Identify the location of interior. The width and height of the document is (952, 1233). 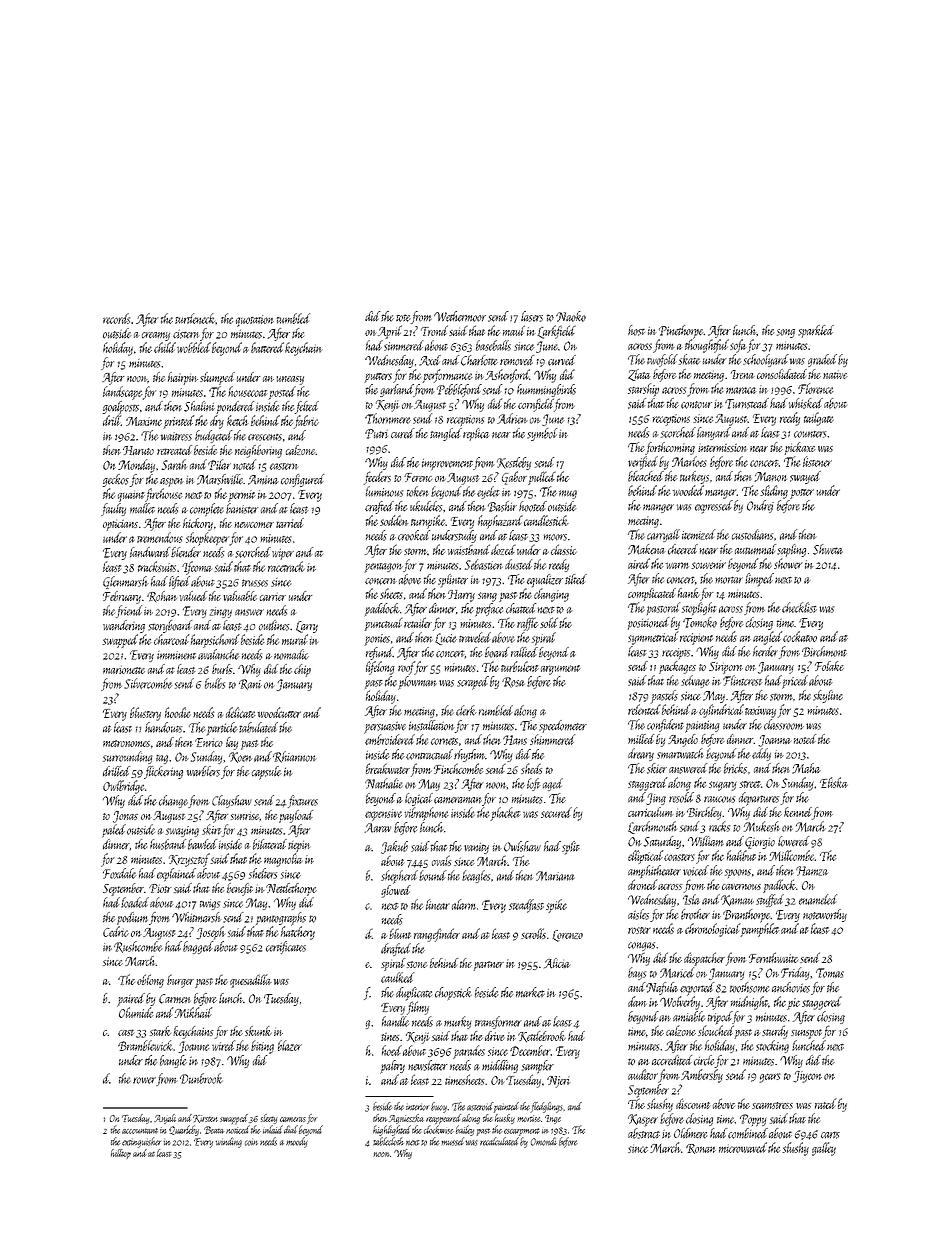
(418, 1107).
